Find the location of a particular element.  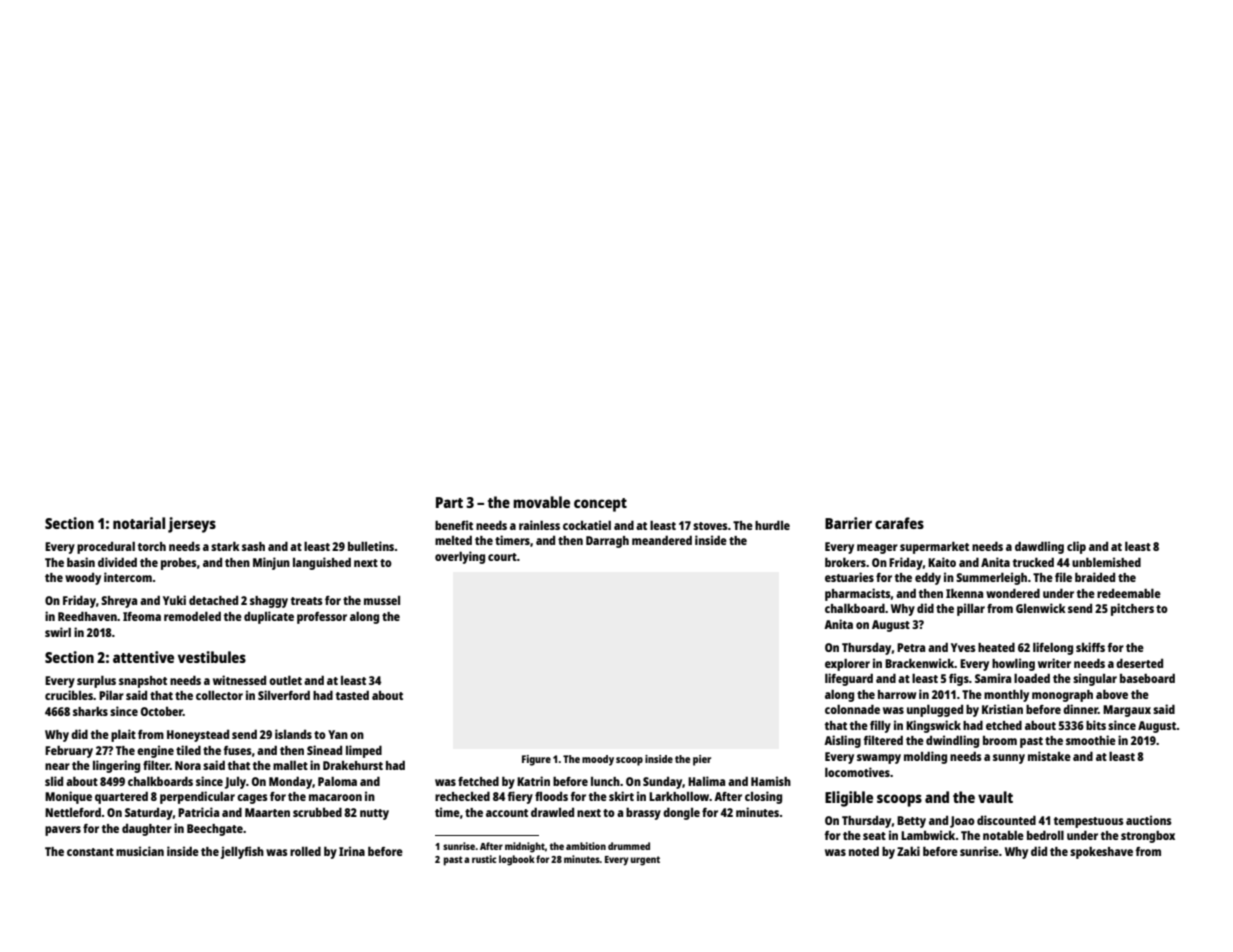

Barrier is located at coordinates (848, 523).
